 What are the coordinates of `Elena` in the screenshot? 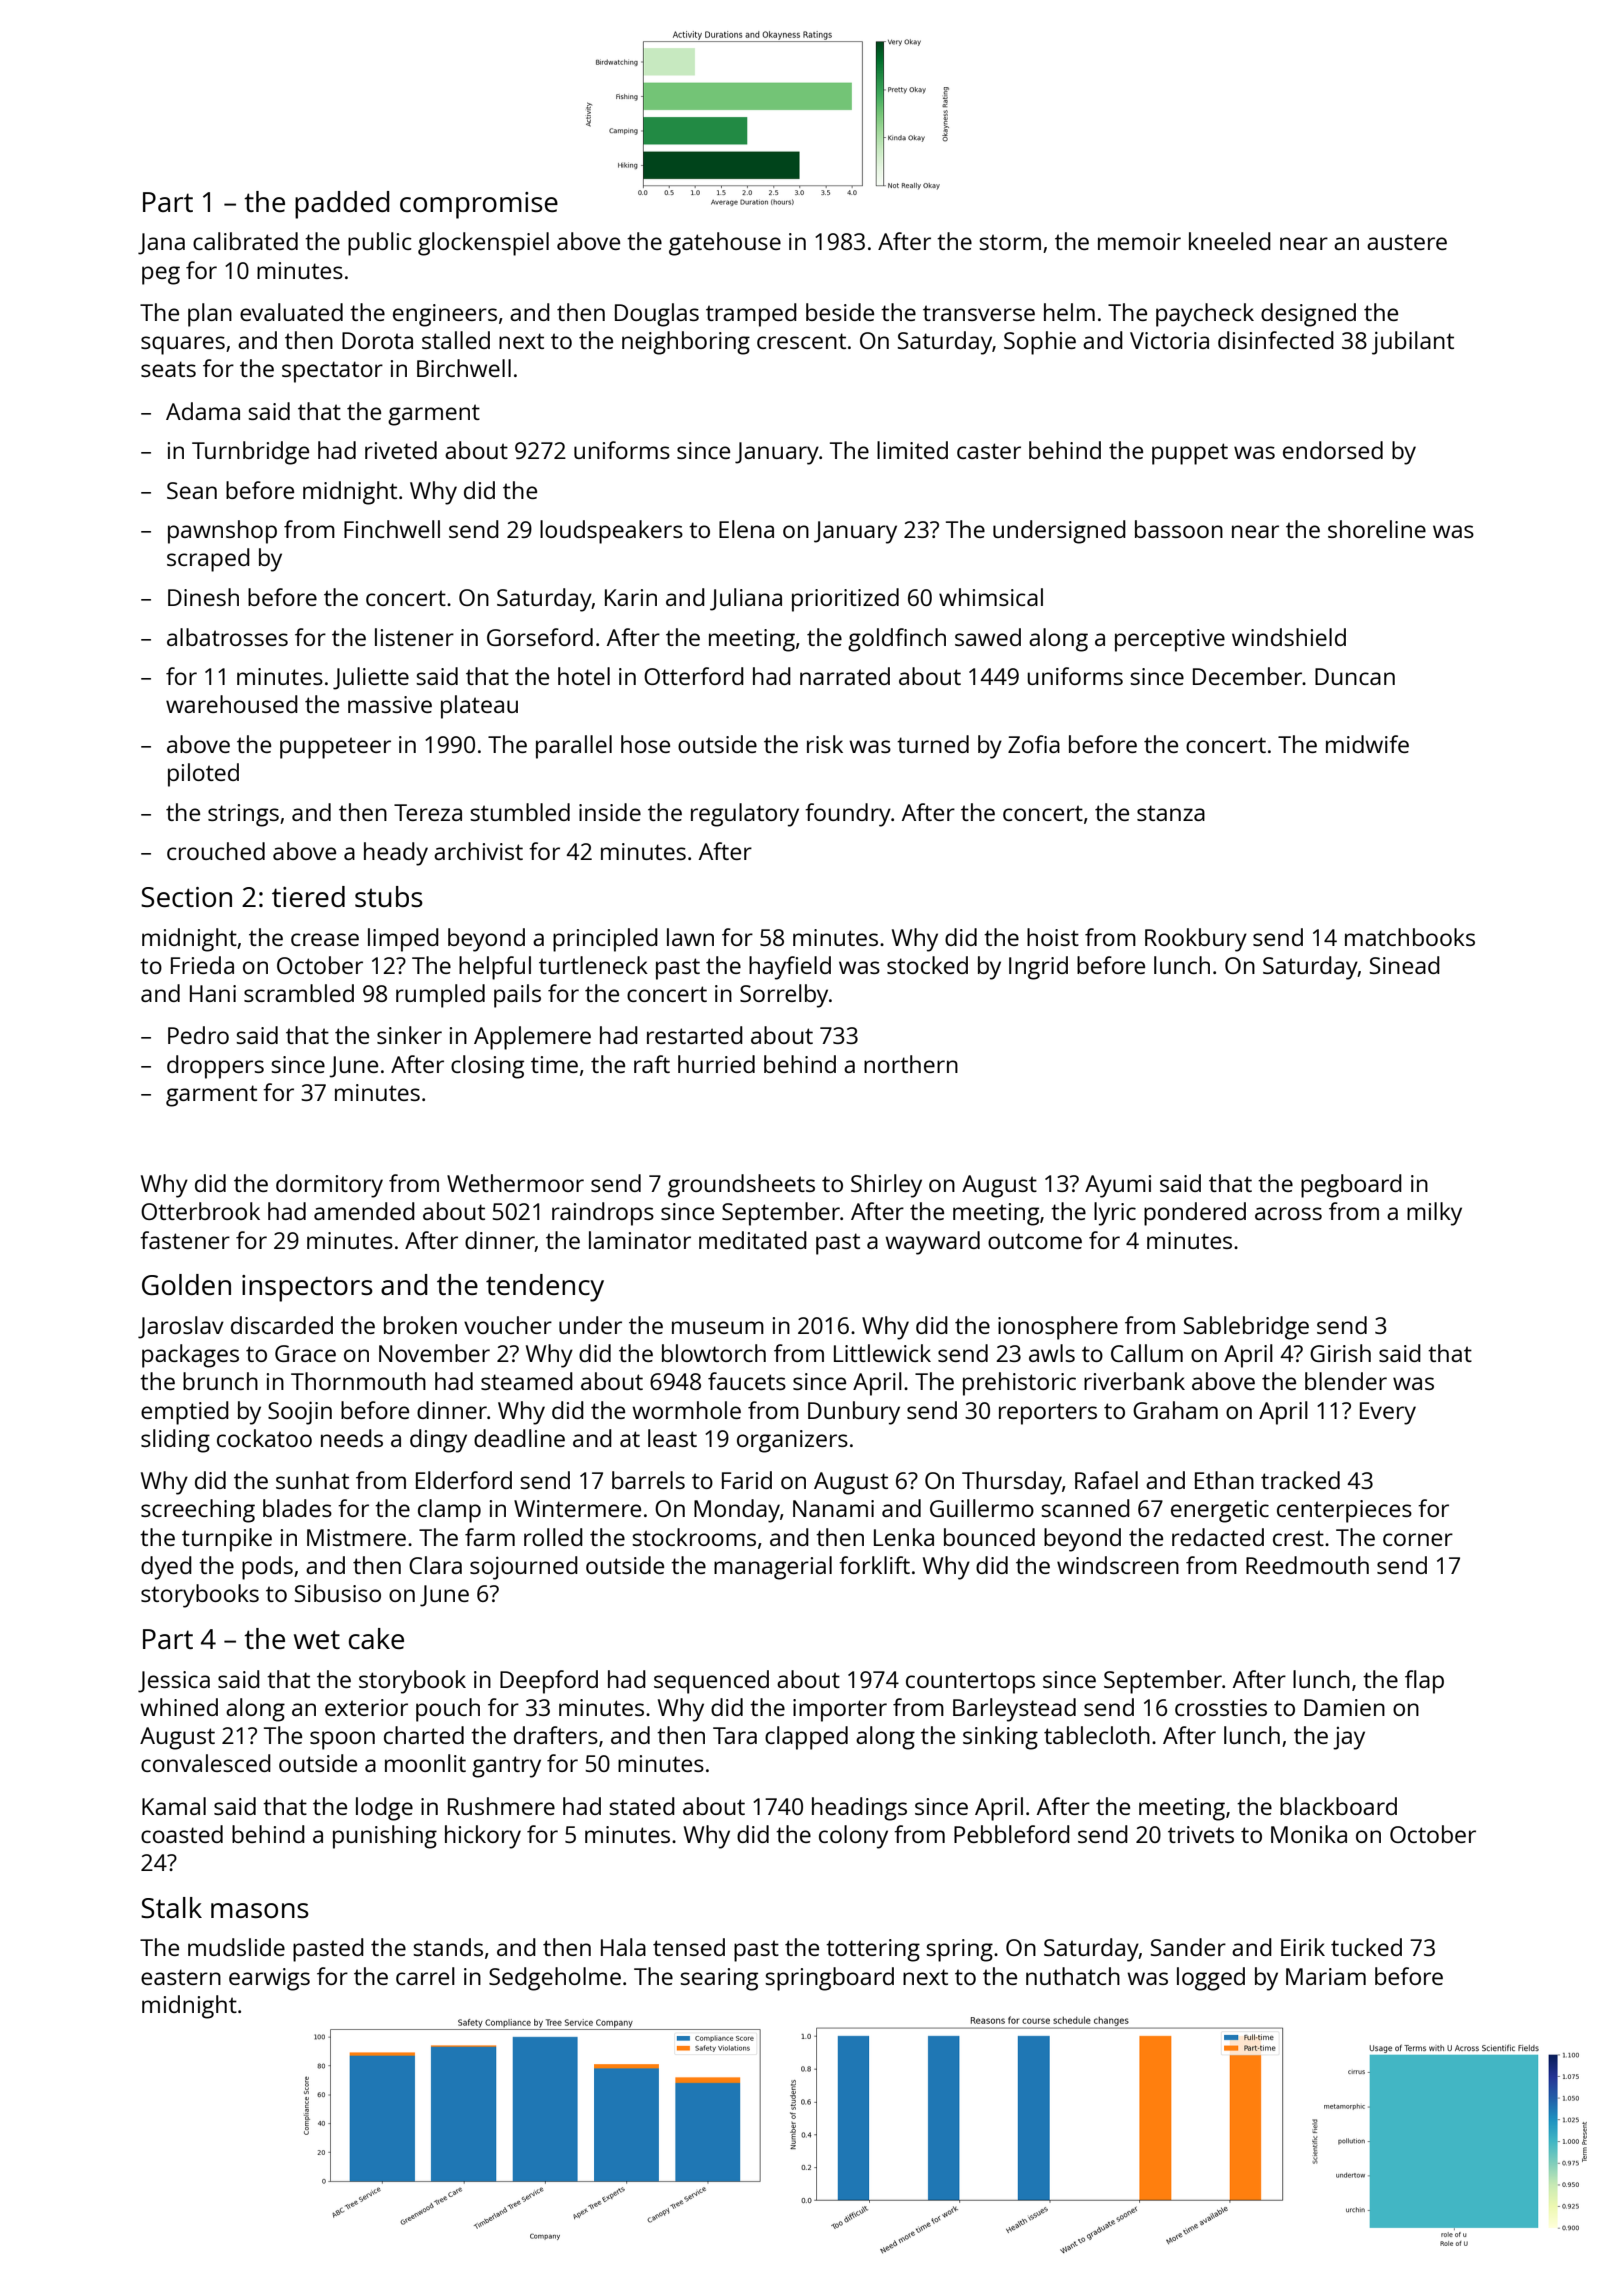 It's located at (746, 529).
